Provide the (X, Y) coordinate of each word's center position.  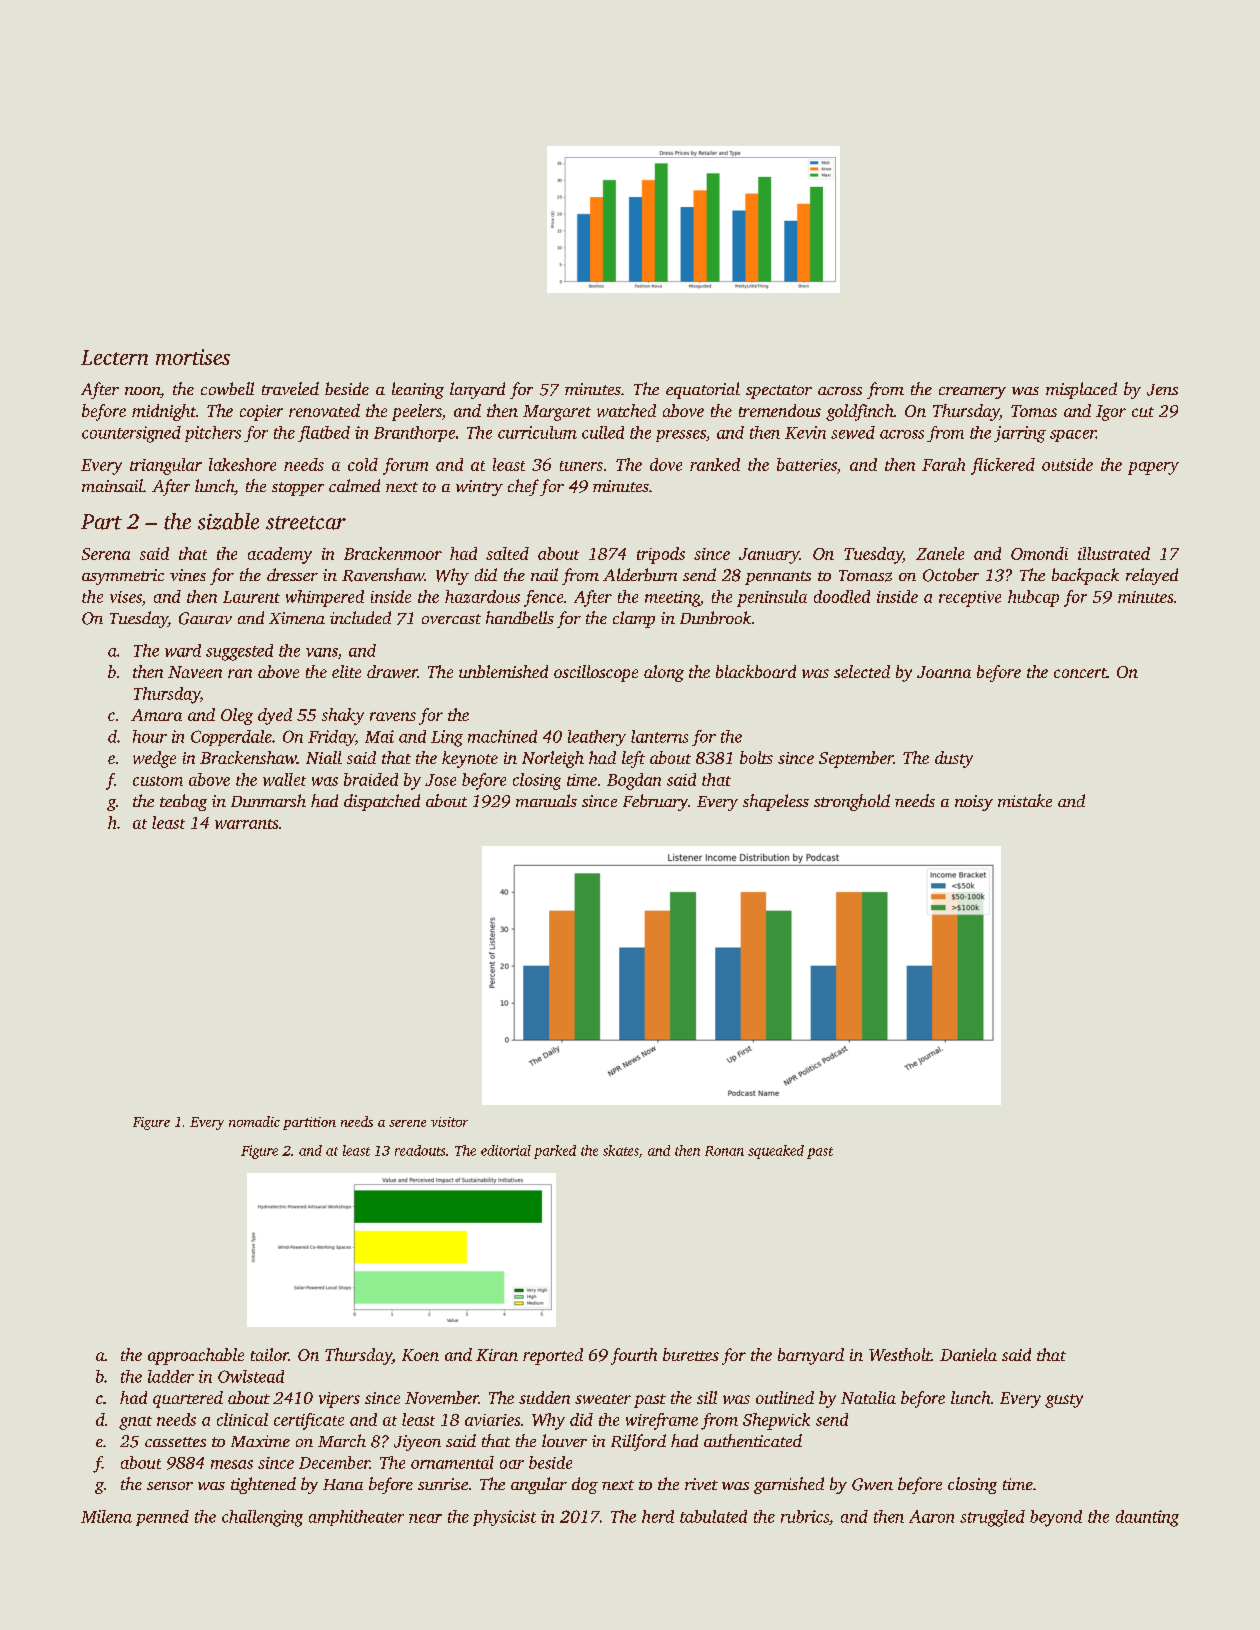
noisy (974, 803)
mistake (1025, 800)
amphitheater (356, 1518)
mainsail (112, 485)
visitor (449, 1122)
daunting (1147, 1518)
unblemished (503, 671)
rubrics (805, 1516)
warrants (246, 824)
